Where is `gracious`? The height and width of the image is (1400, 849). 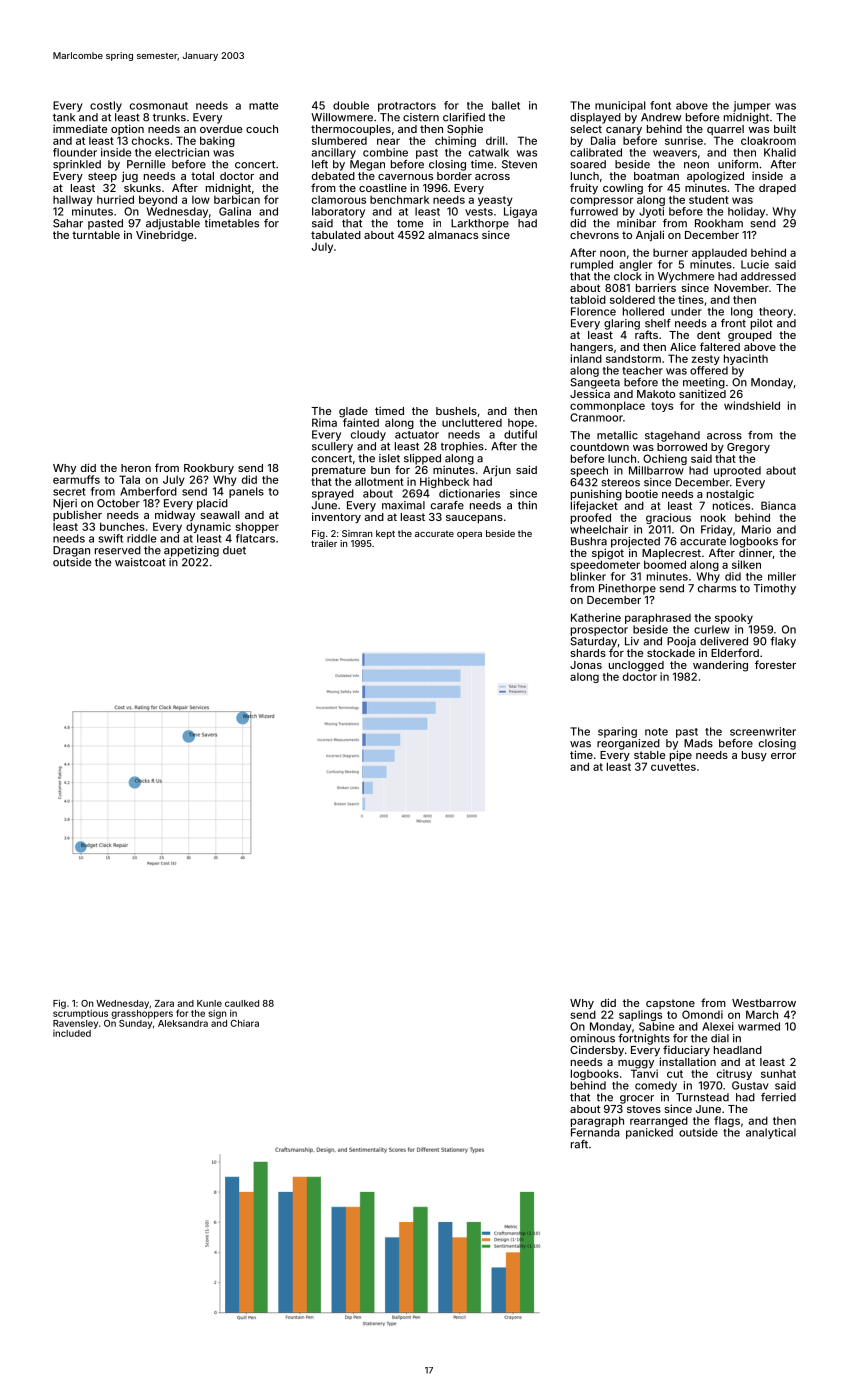
gracious is located at coordinates (668, 518).
